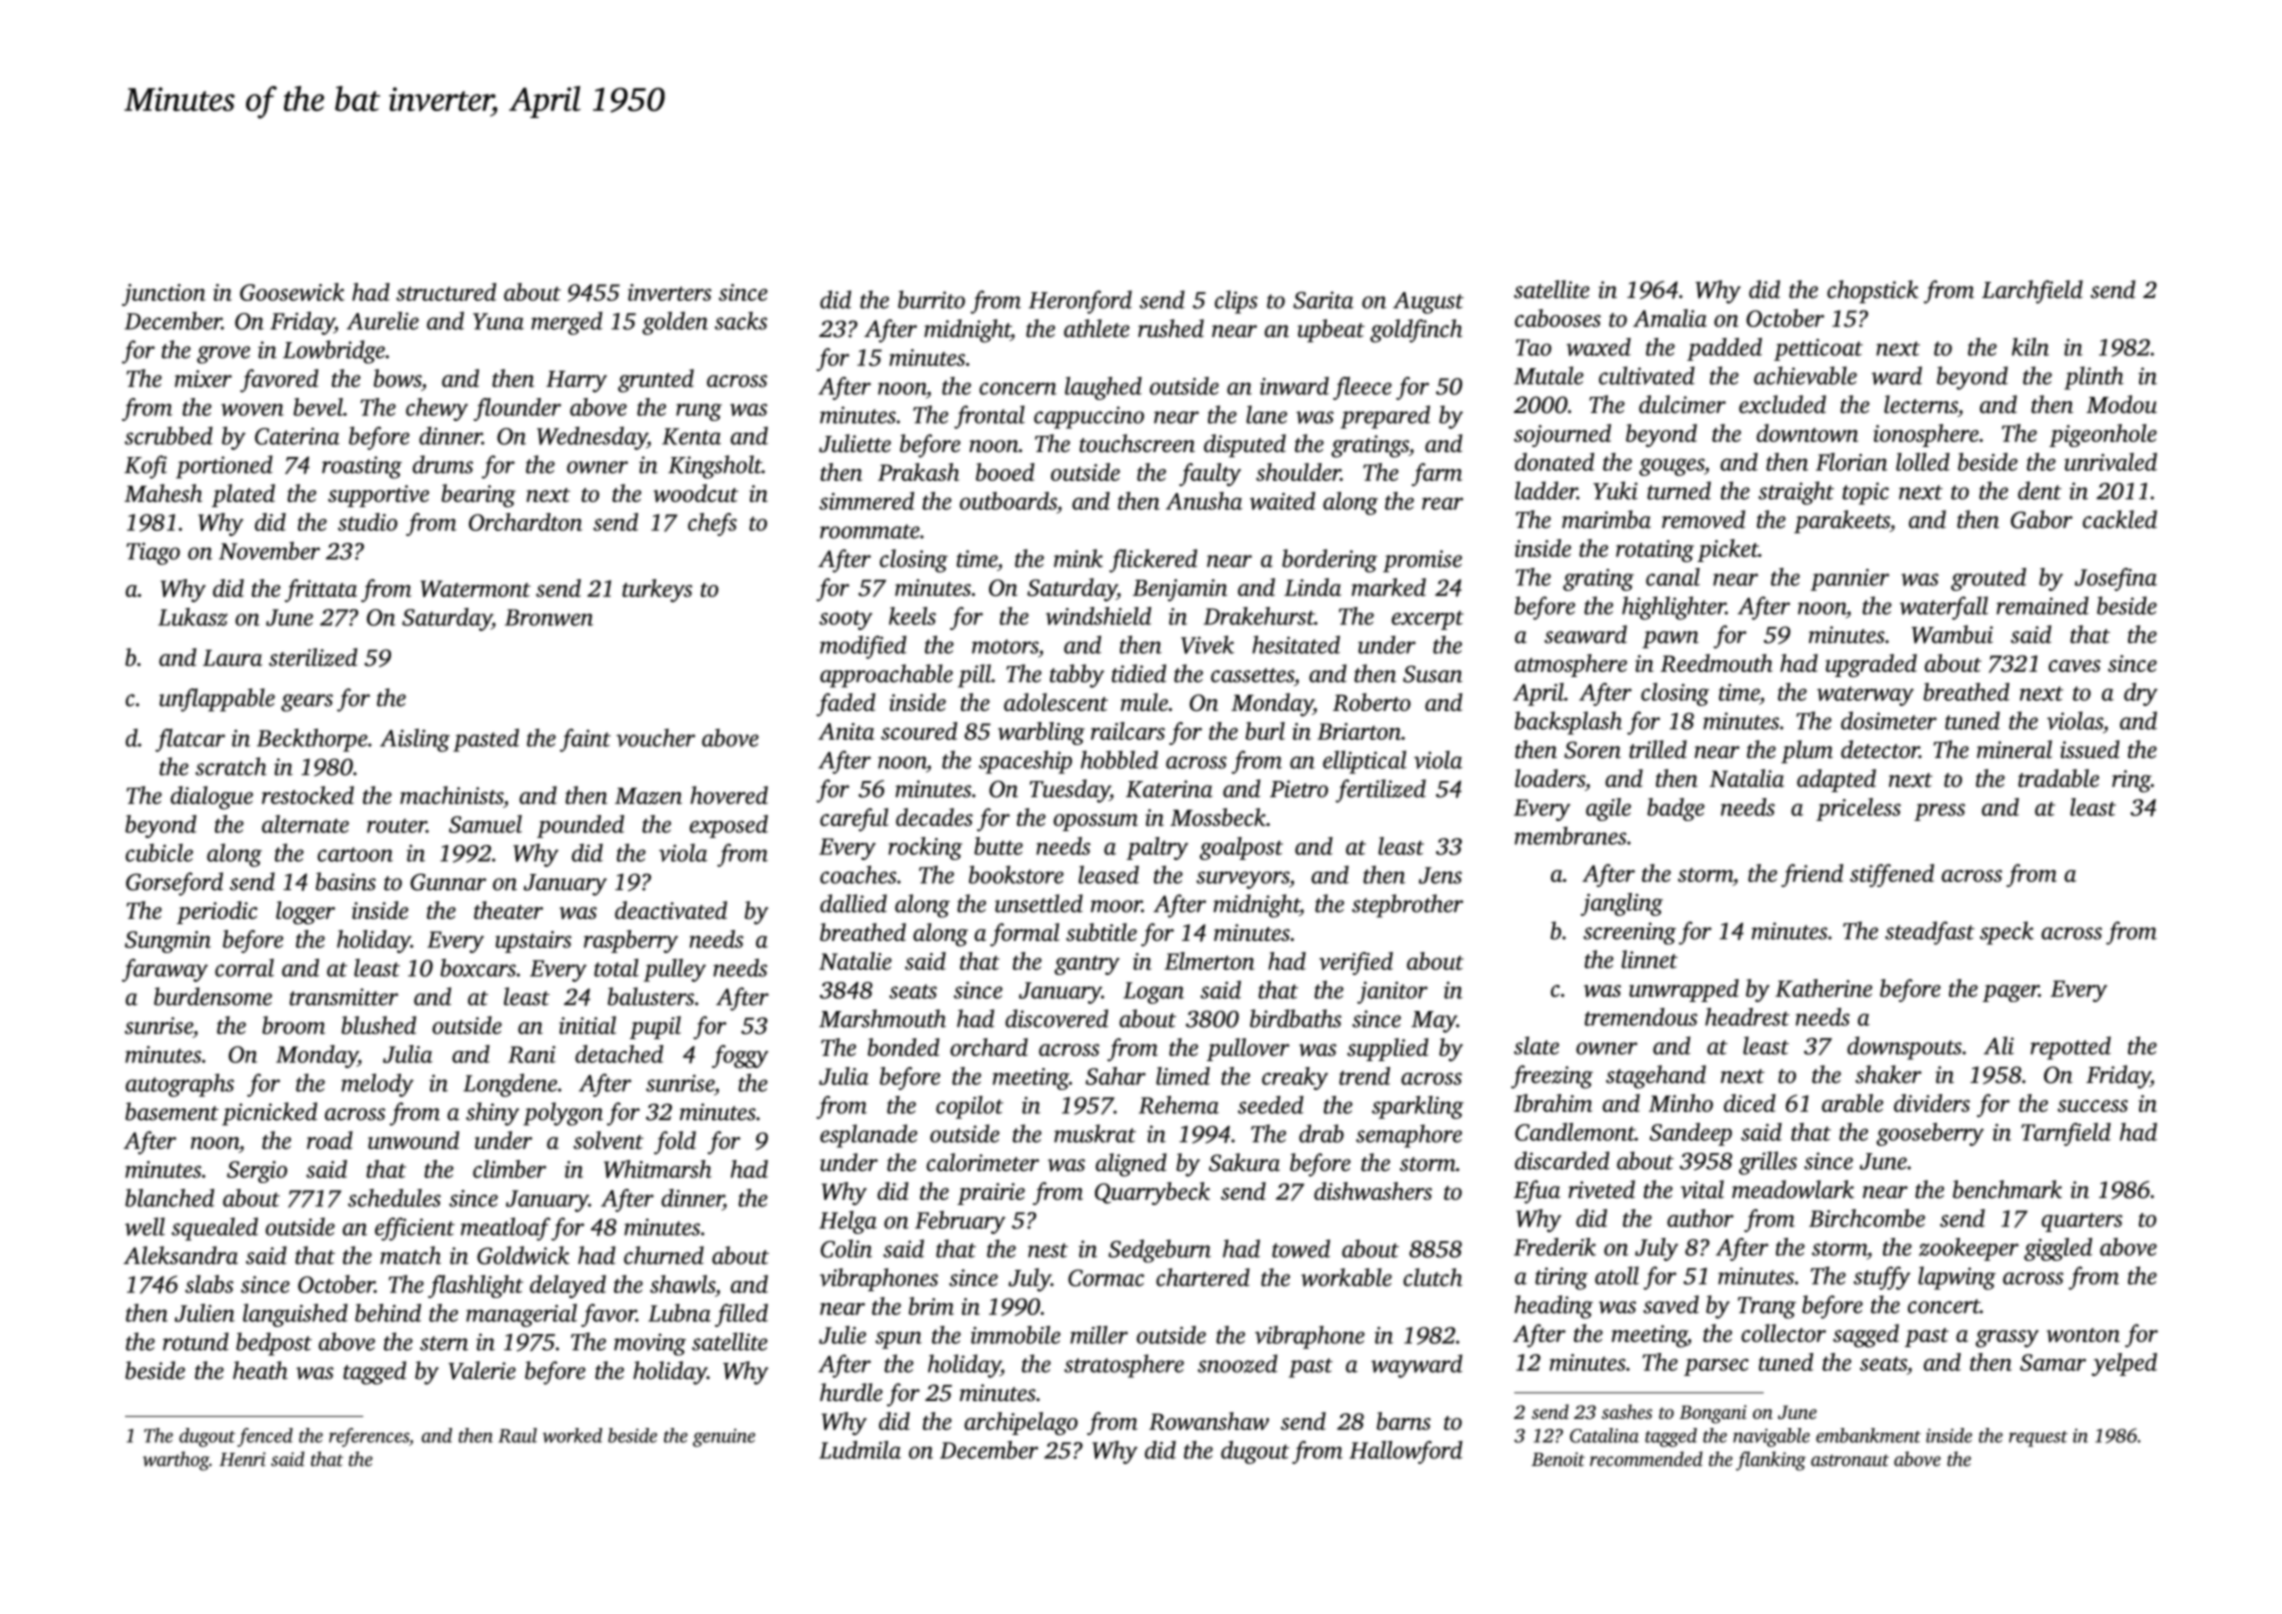 The width and height of the image is (2282, 1614). I want to click on excerpt, so click(1428, 620).
